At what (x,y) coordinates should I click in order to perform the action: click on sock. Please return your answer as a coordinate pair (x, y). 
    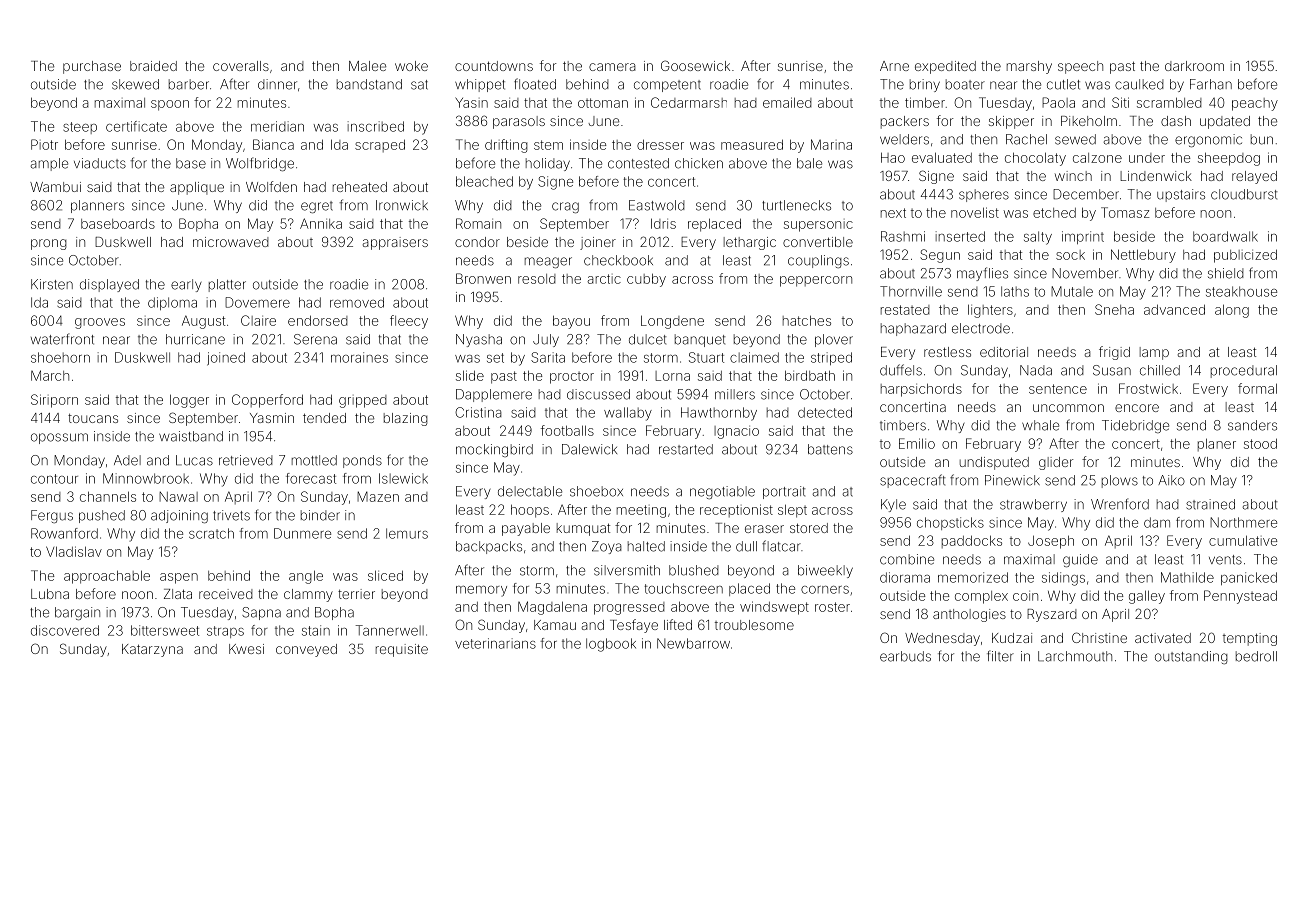
    Looking at the image, I should click on (1070, 255).
